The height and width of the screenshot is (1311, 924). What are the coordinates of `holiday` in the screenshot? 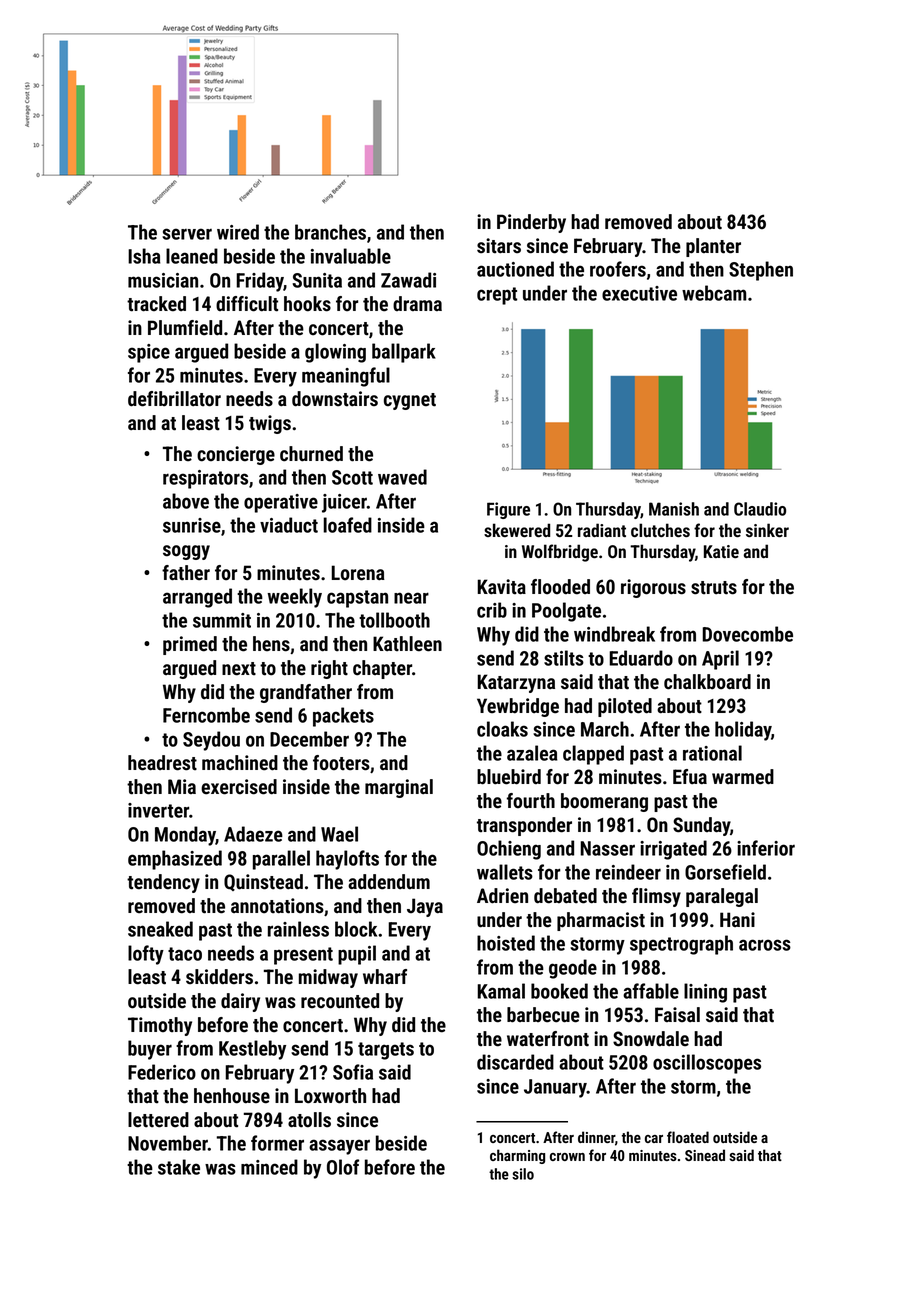 It's located at (743, 731).
